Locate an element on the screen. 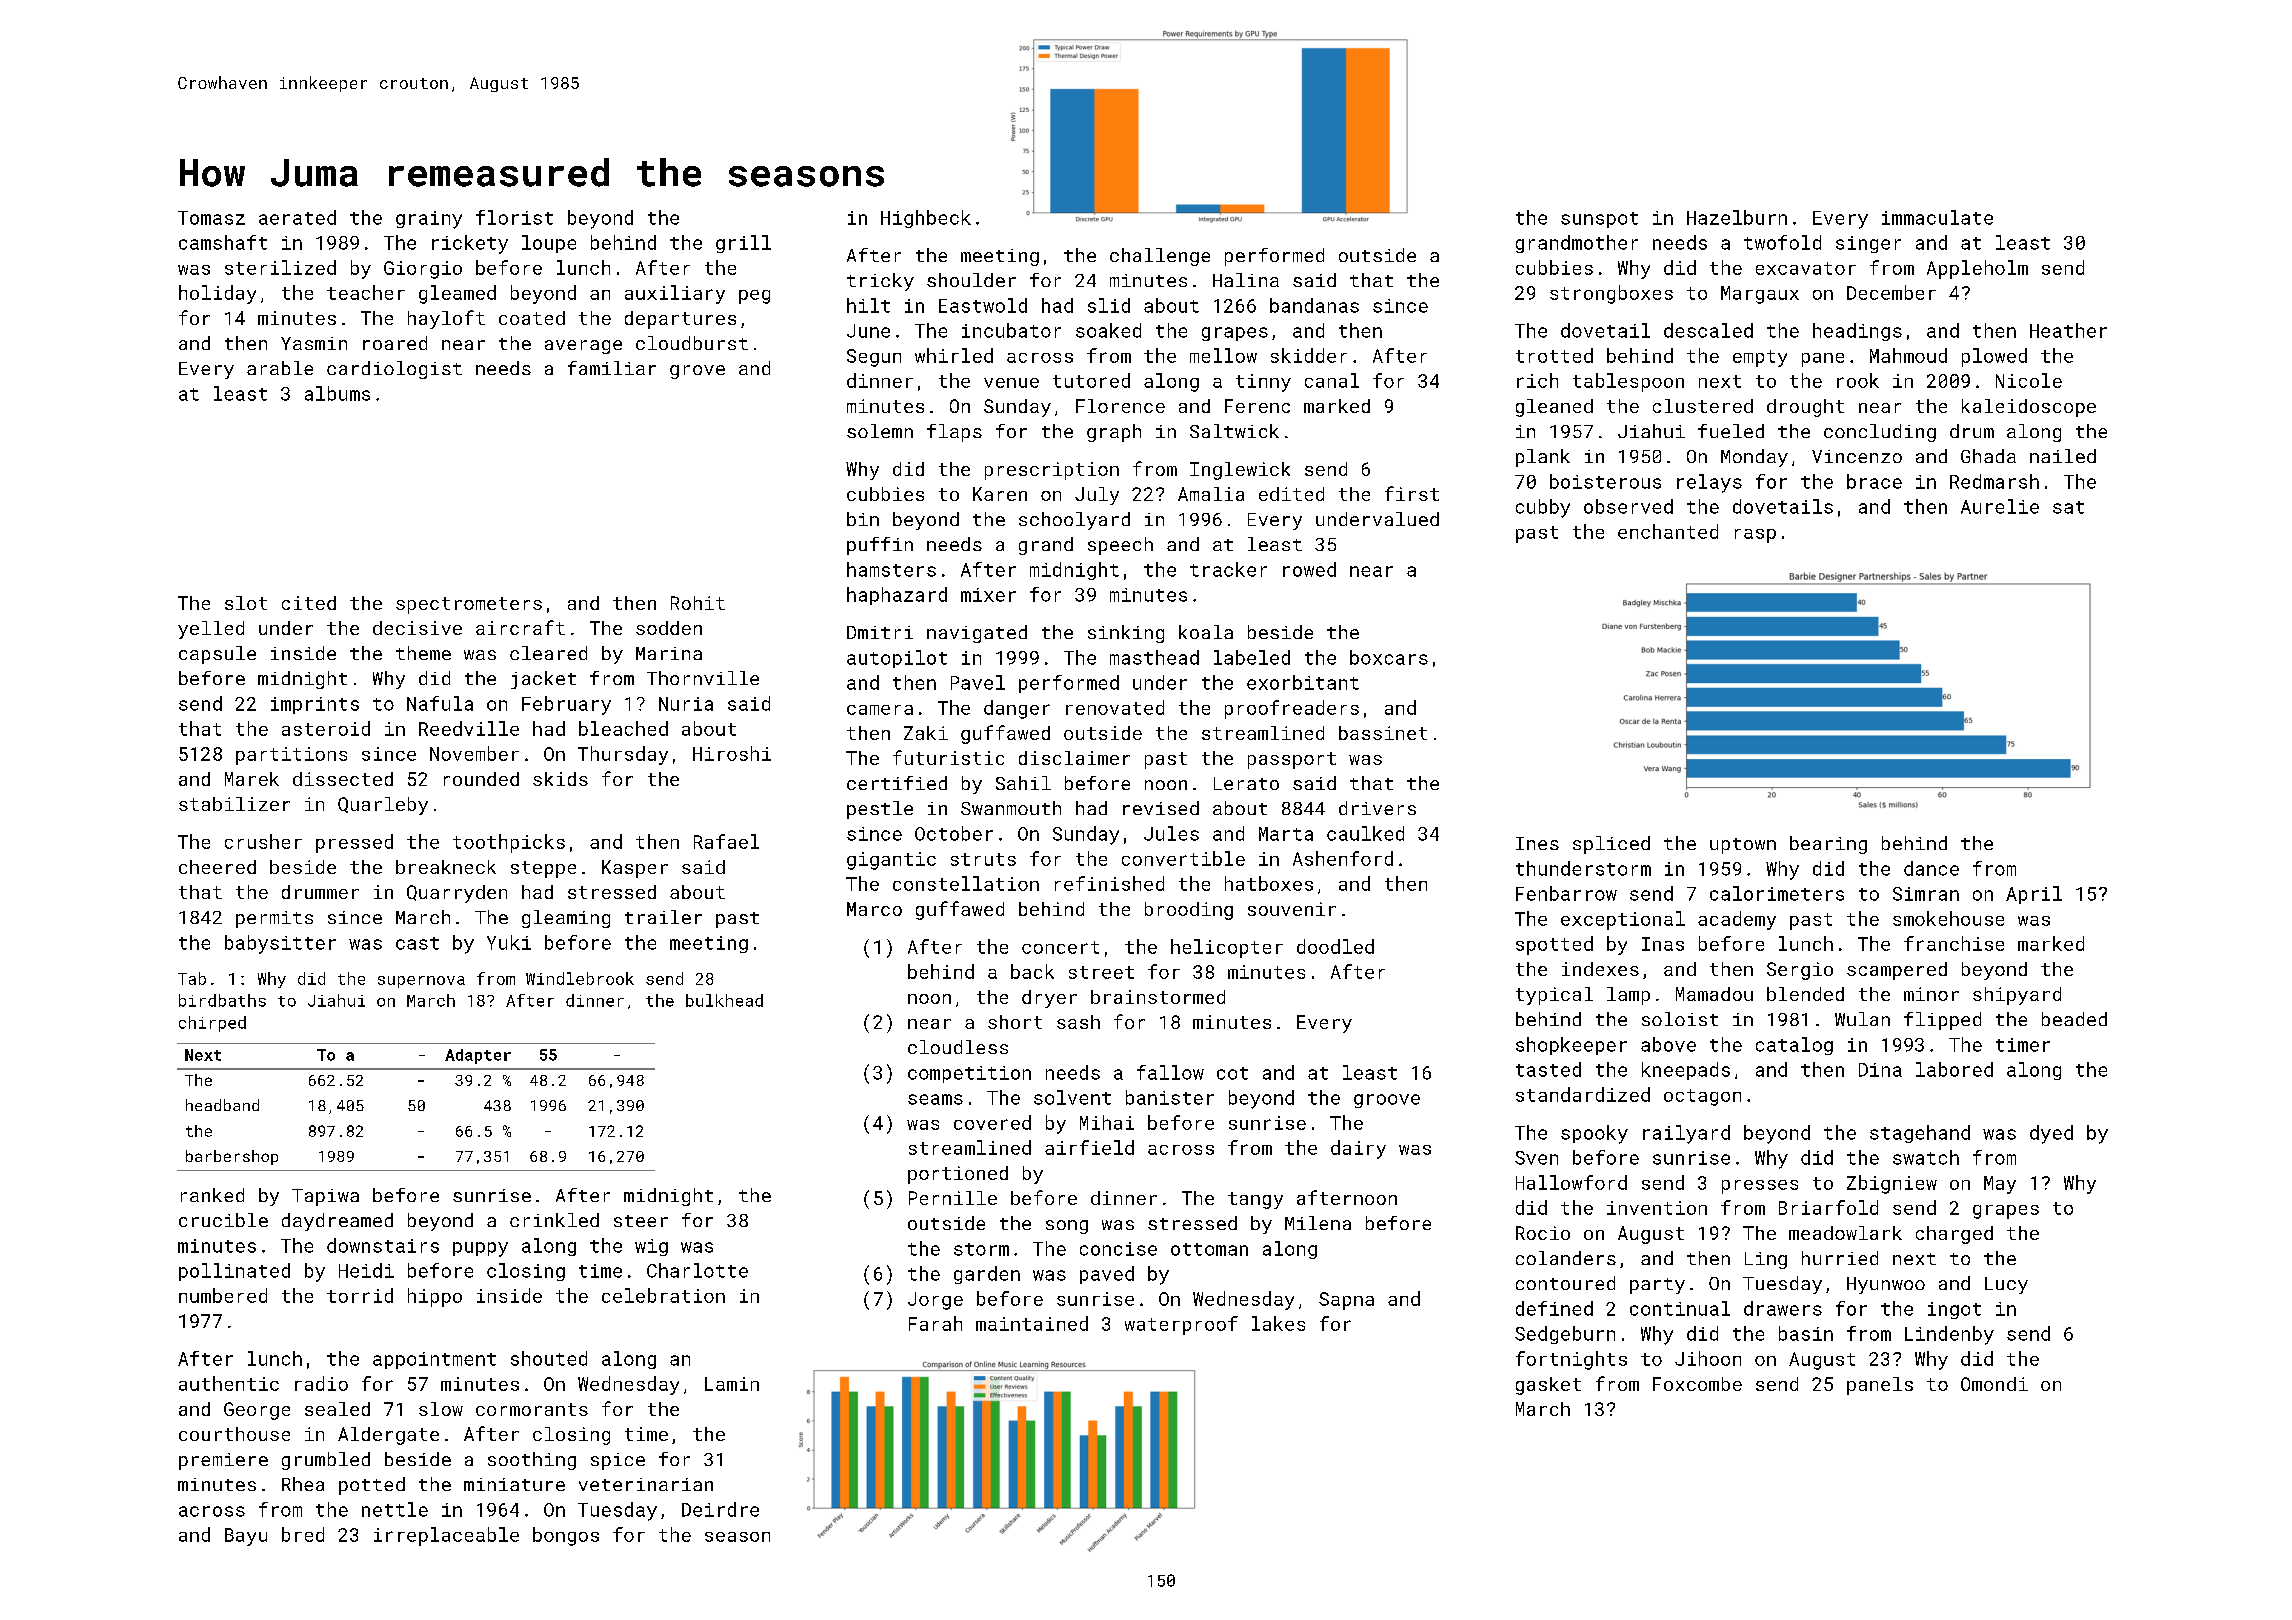 The image size is (2292, 1620). Lucy is located at coordinates (2006, 1285).
